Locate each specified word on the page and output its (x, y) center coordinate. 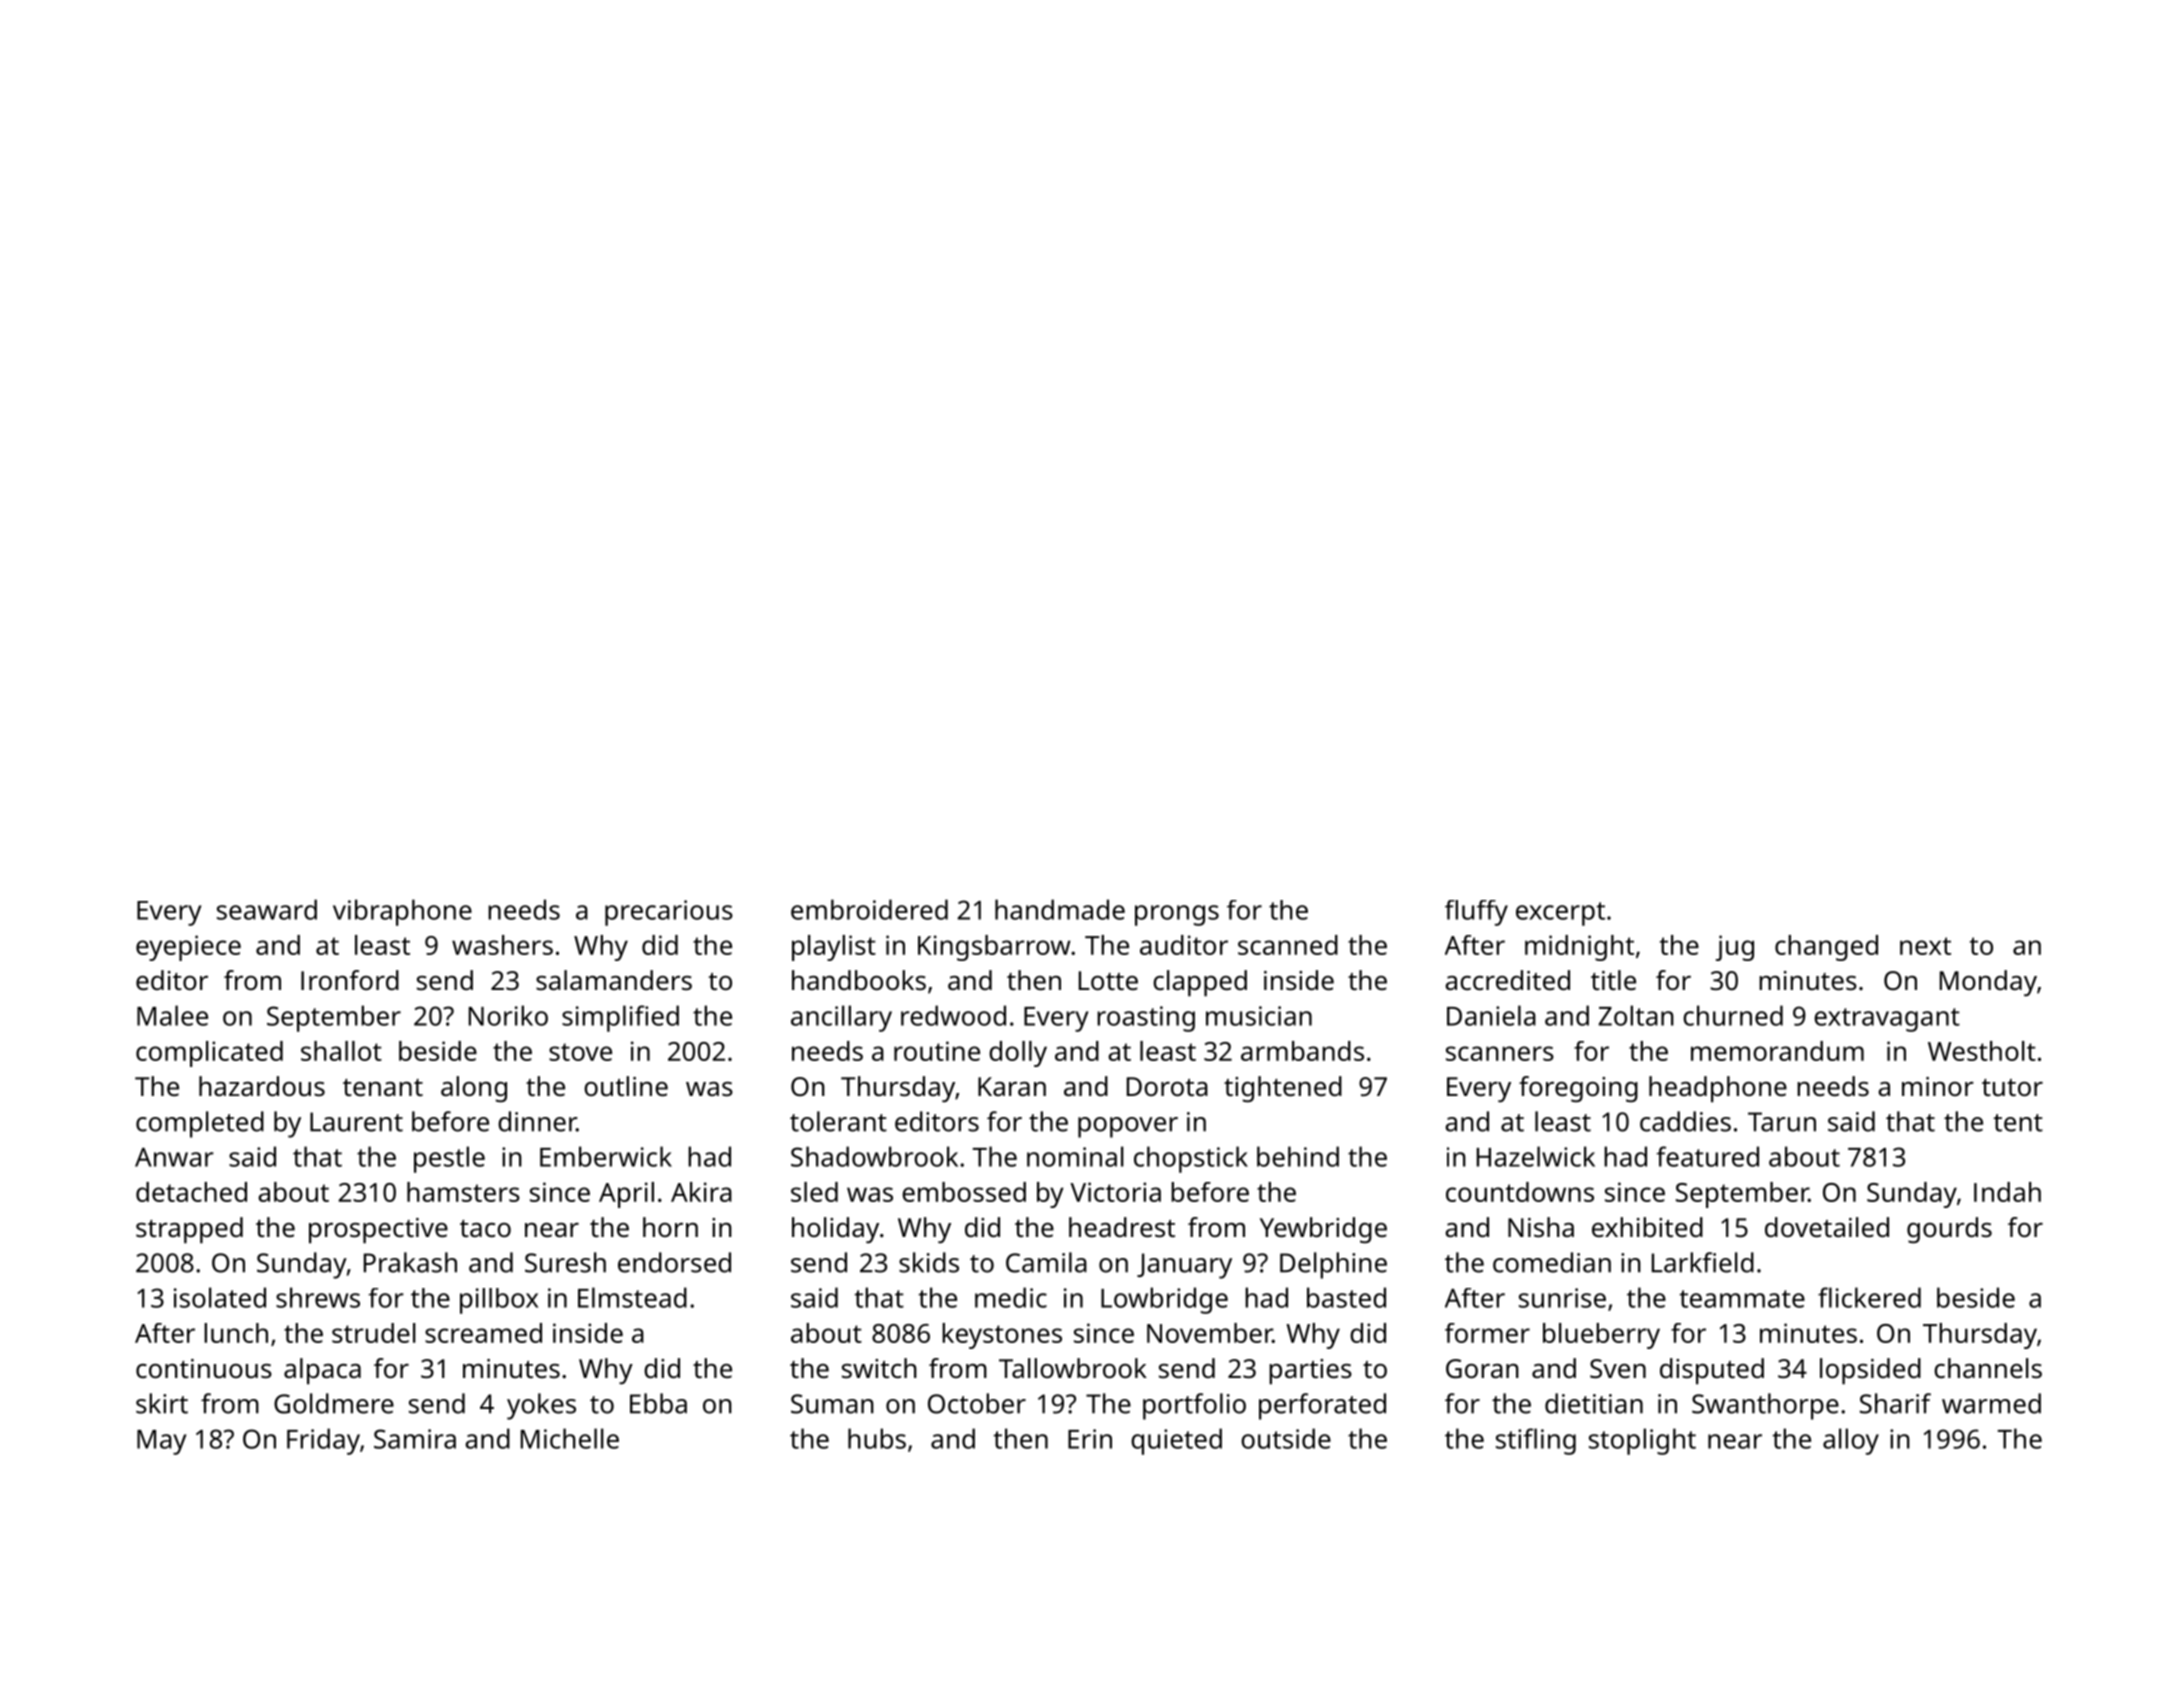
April (626, 1195)
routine (937, 1051)
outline (626, 1086)
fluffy (1476, 913)
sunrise (1562, 1298)
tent (2018, 1123)
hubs (877, 1438)
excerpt (1560, 914)
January (1184, 1266)
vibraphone (402, 912)
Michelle (570, 1438)
